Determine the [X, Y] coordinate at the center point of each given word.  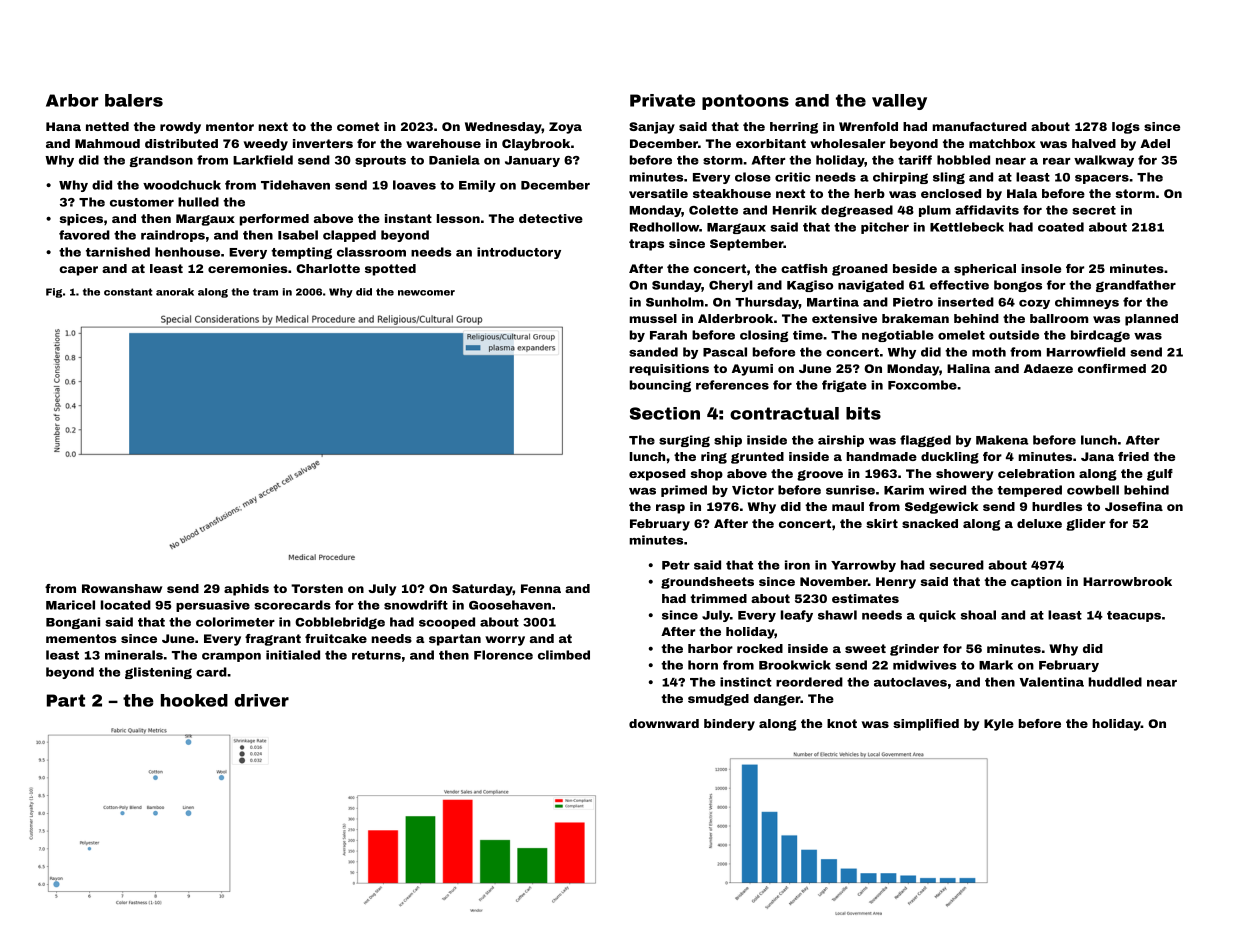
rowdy [180, 128]
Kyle [999, 725]
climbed [564, 655]
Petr [676, 565]
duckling [950, 458]
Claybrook [536, 145]
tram [265, 292]
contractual [784, 413]
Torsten [317, 588]
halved [1094, 143]
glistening [158, 673]
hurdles [1057, 506]
